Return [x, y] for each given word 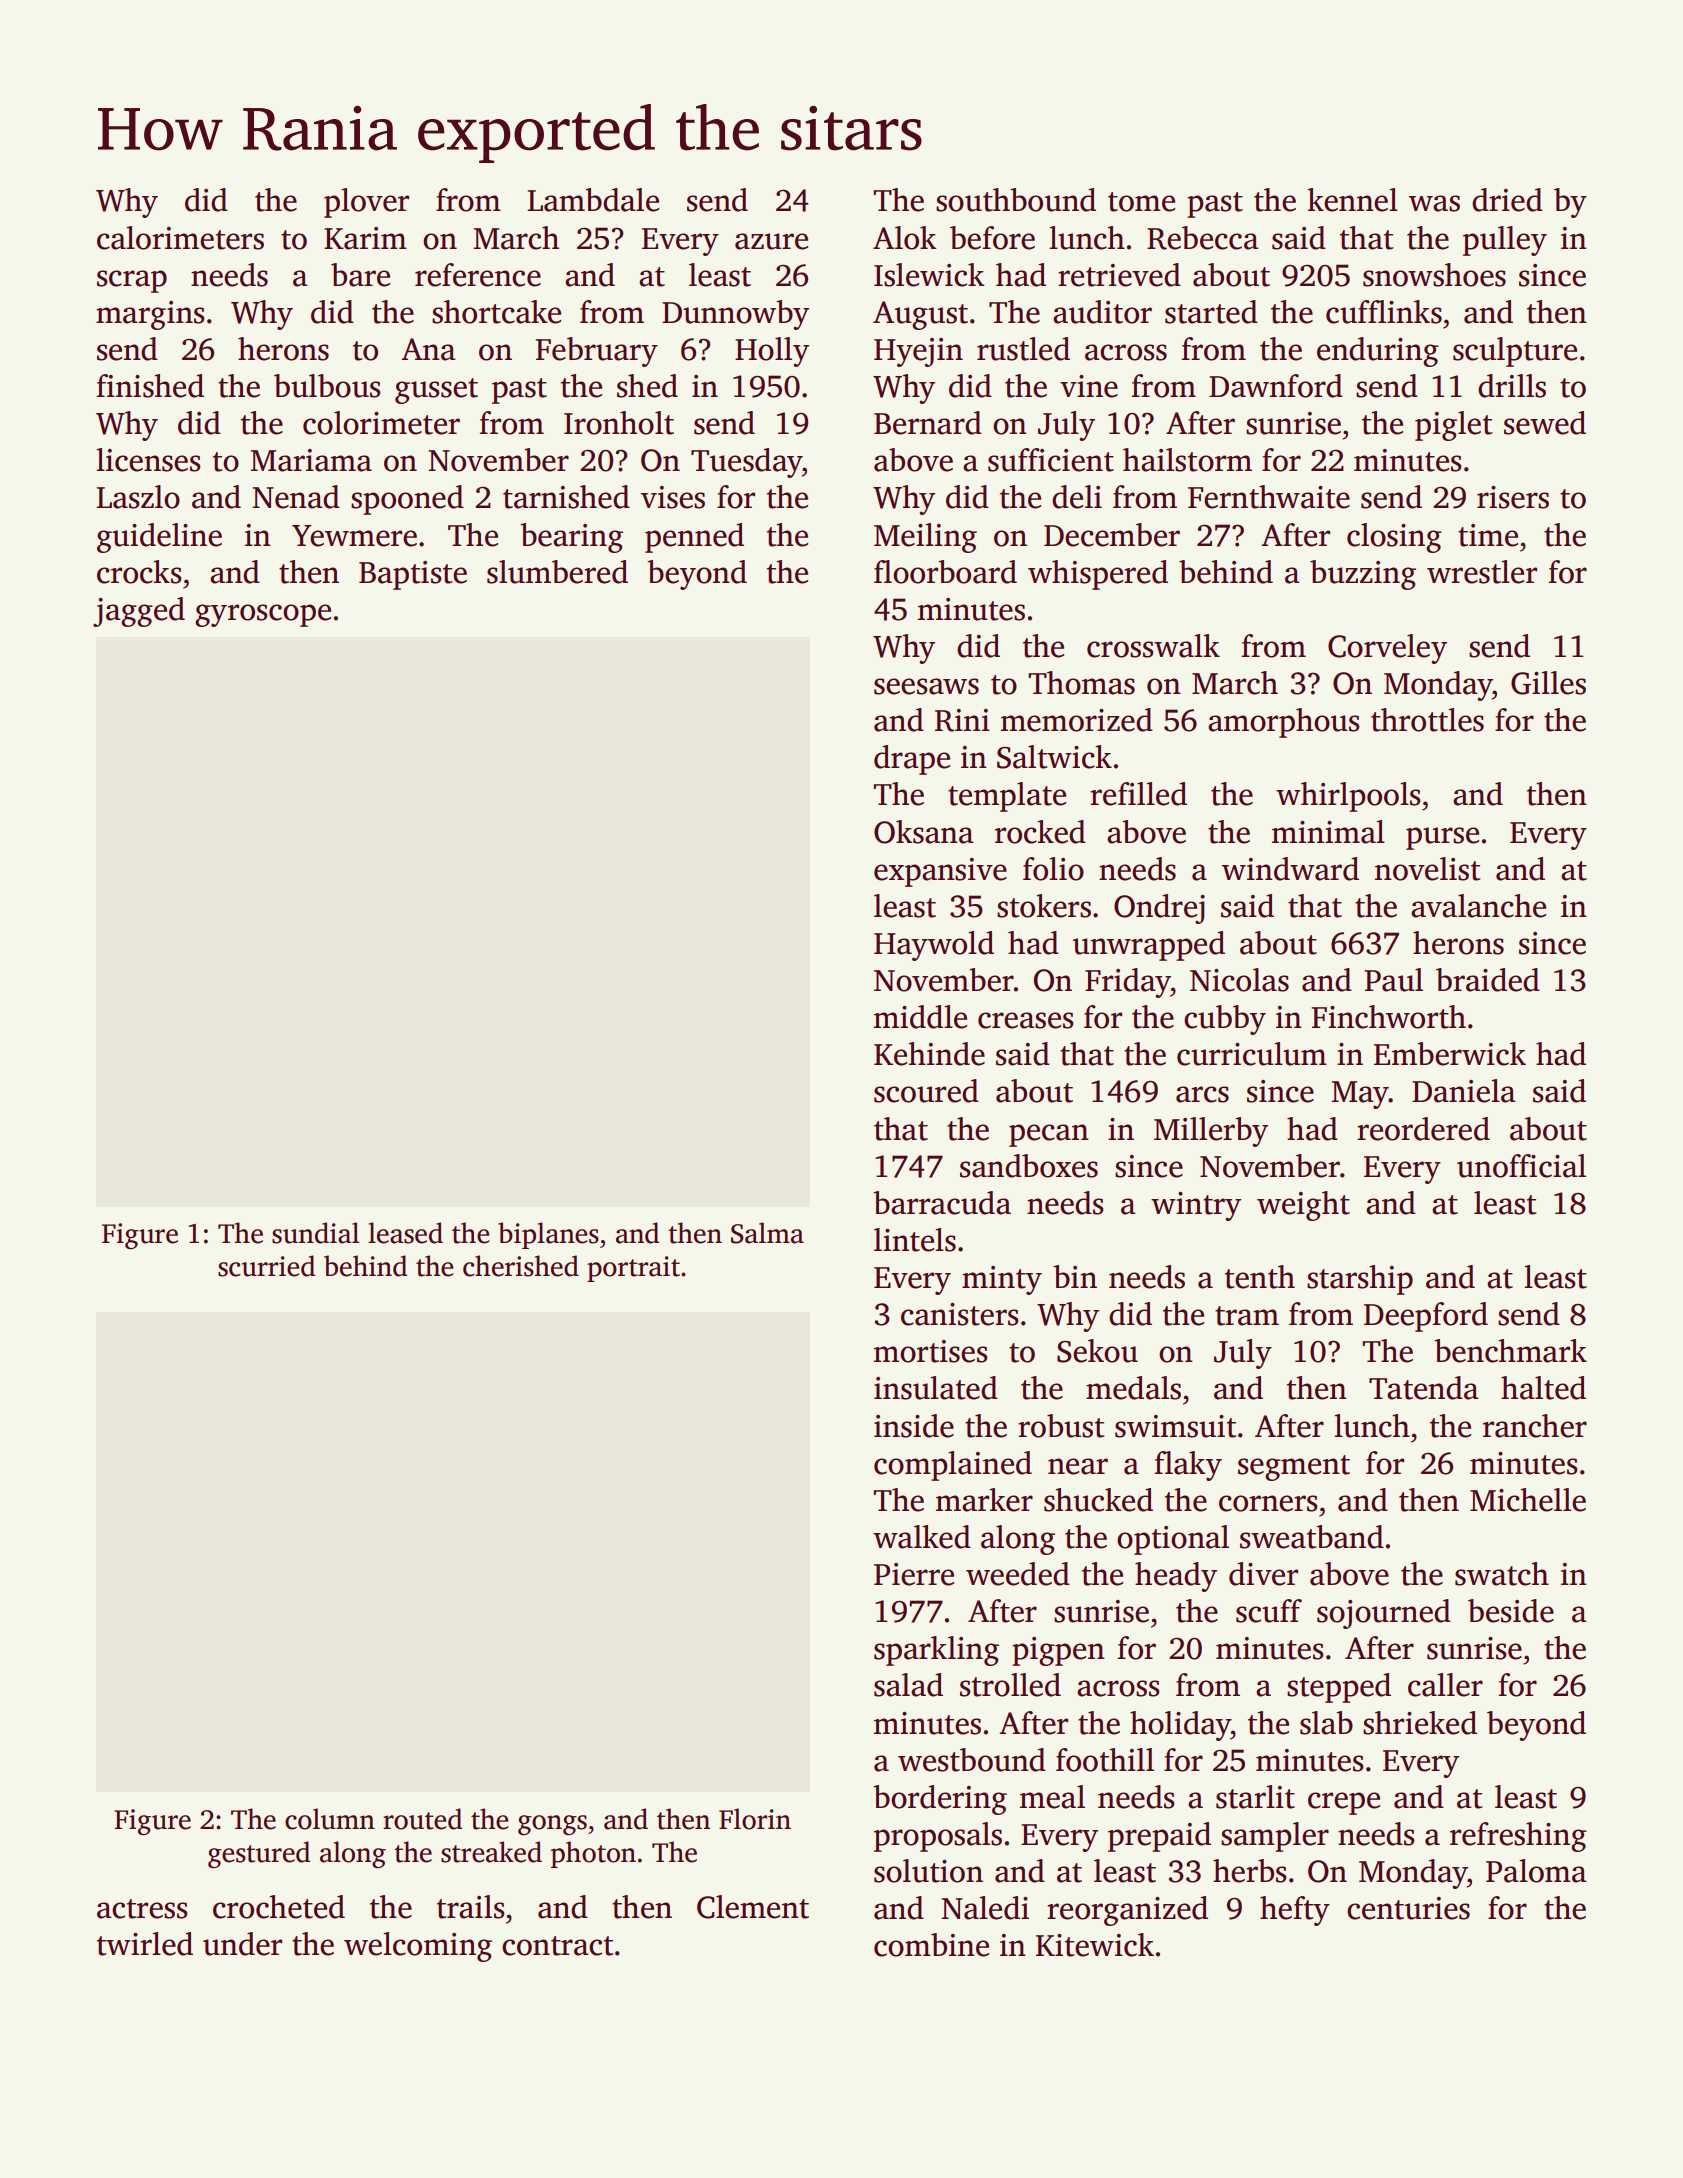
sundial [315, 1233]
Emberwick [1450, 1054]
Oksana [924, 832]
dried [1507, 200]
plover [366, 203]
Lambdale [593, 200]
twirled [145, 1944]
